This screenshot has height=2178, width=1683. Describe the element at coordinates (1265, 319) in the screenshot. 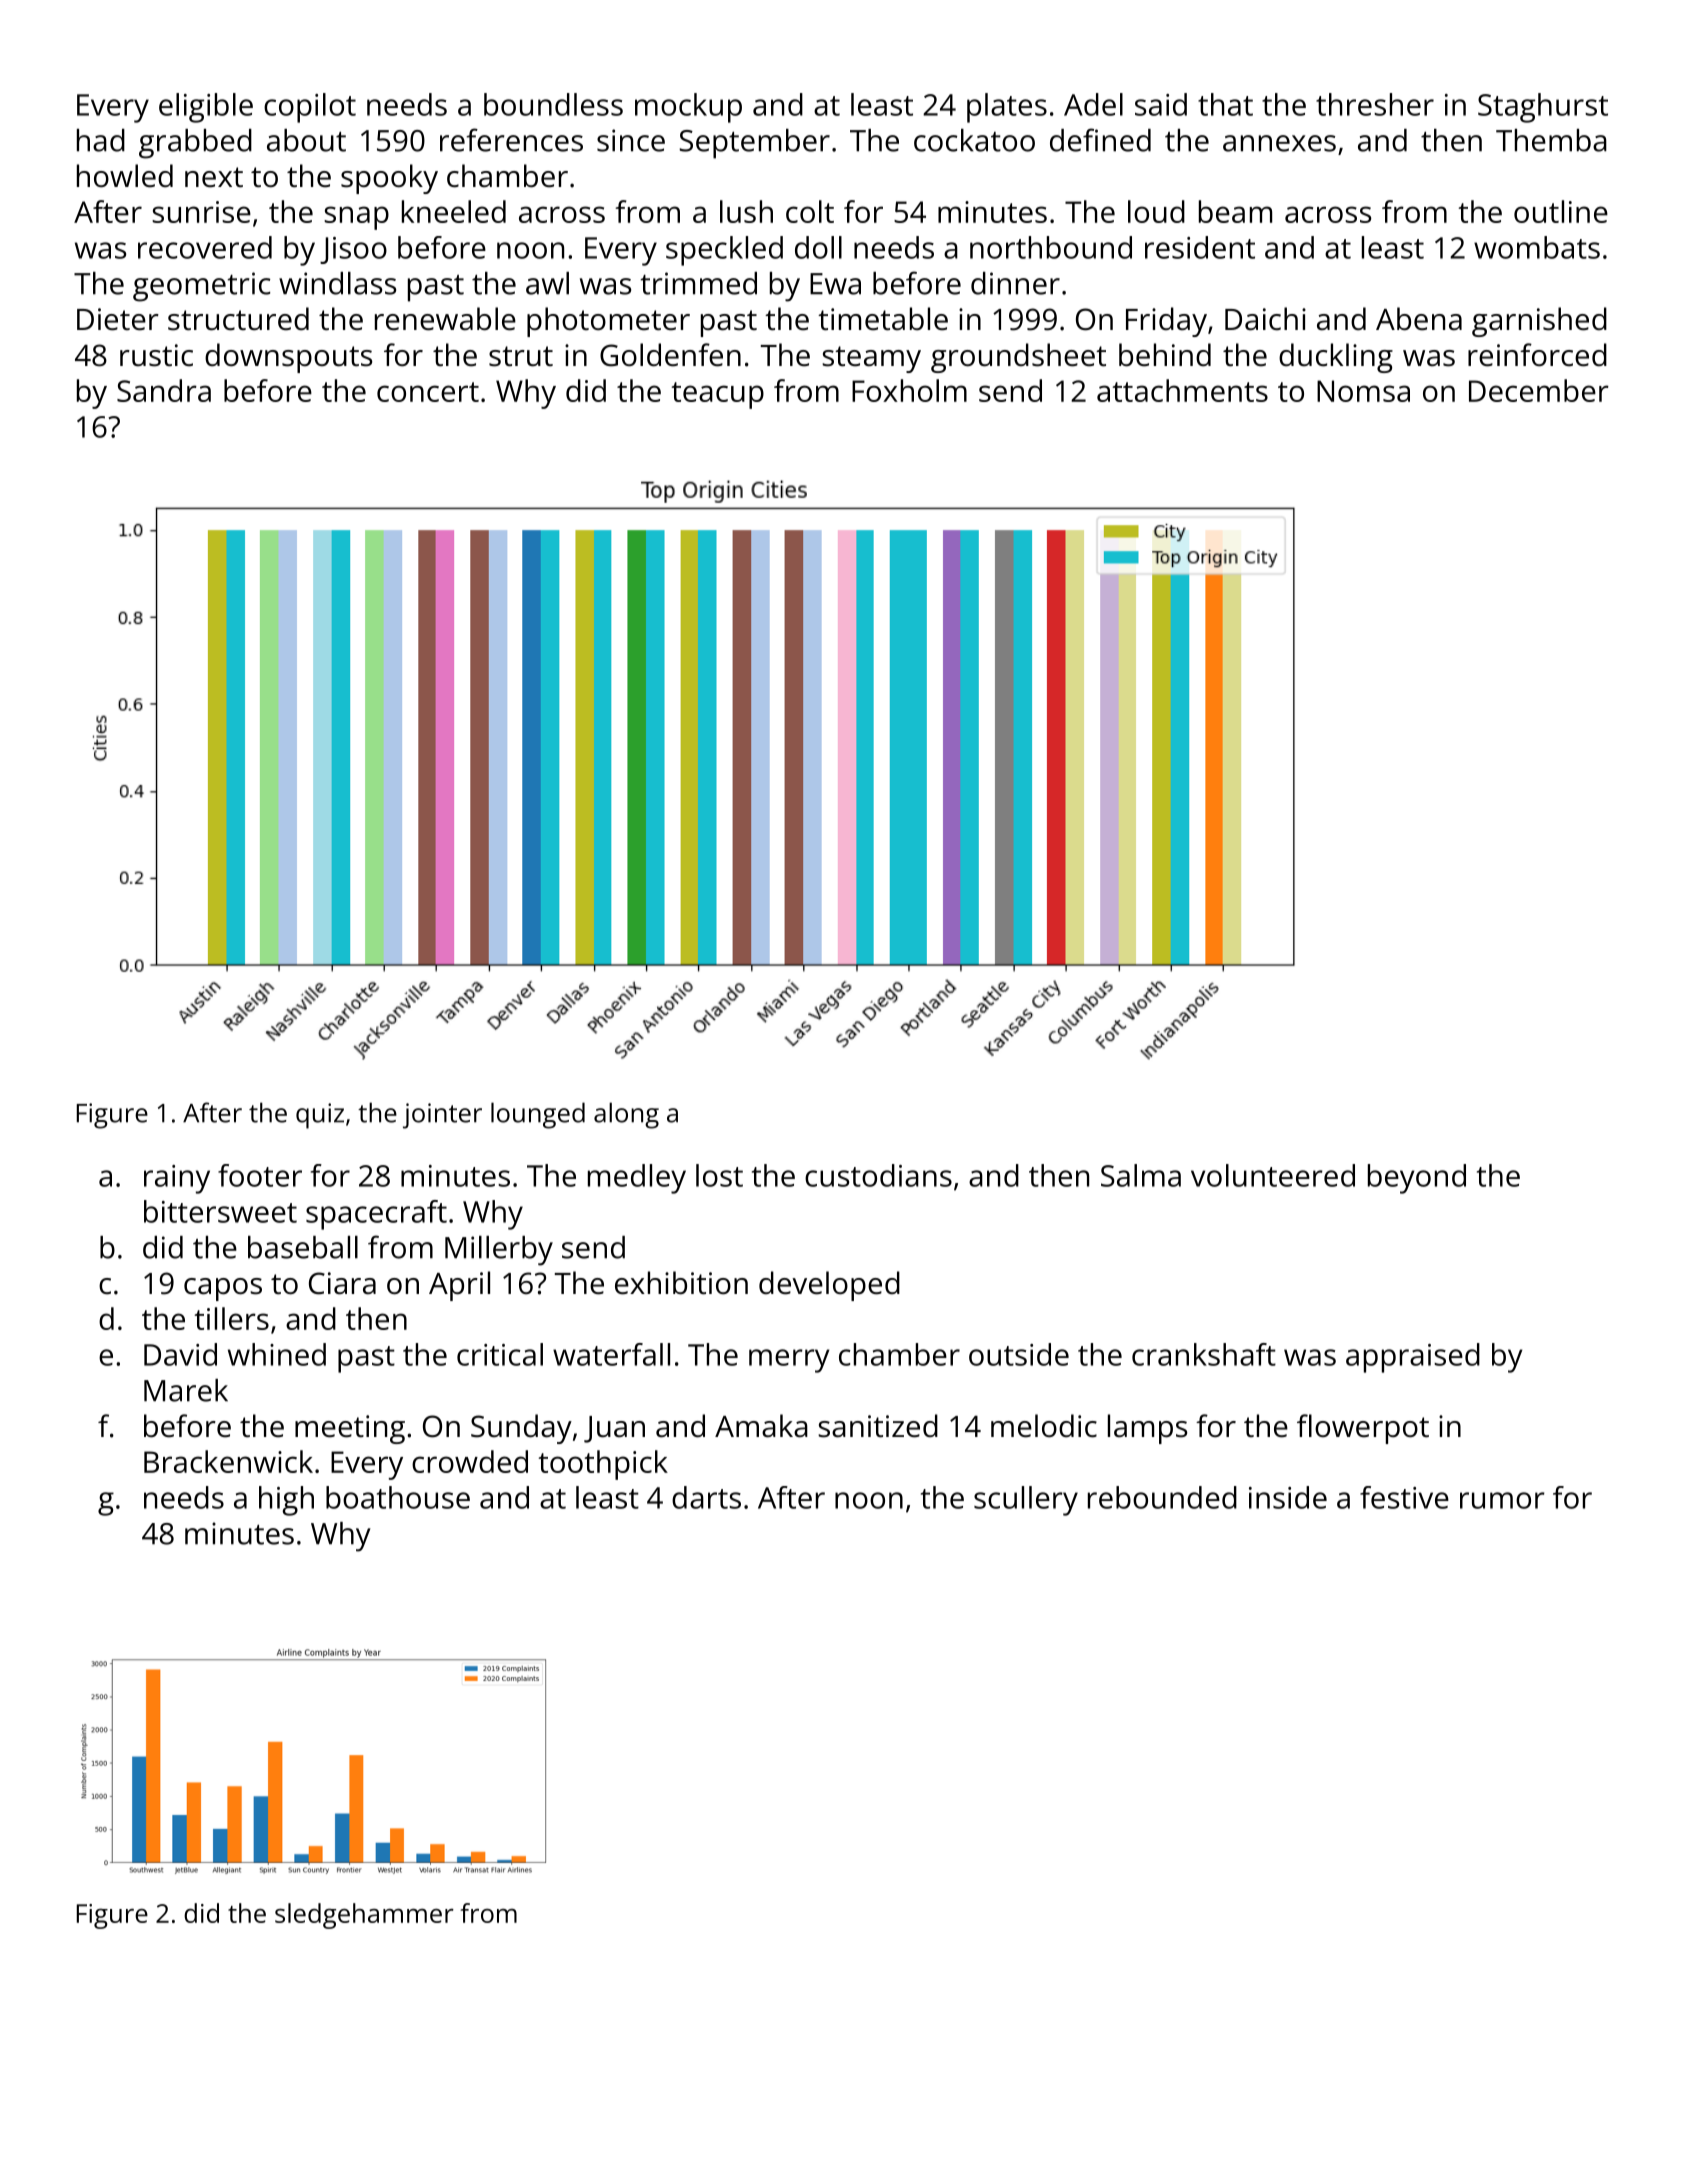

I see `Daichi` at that location.
